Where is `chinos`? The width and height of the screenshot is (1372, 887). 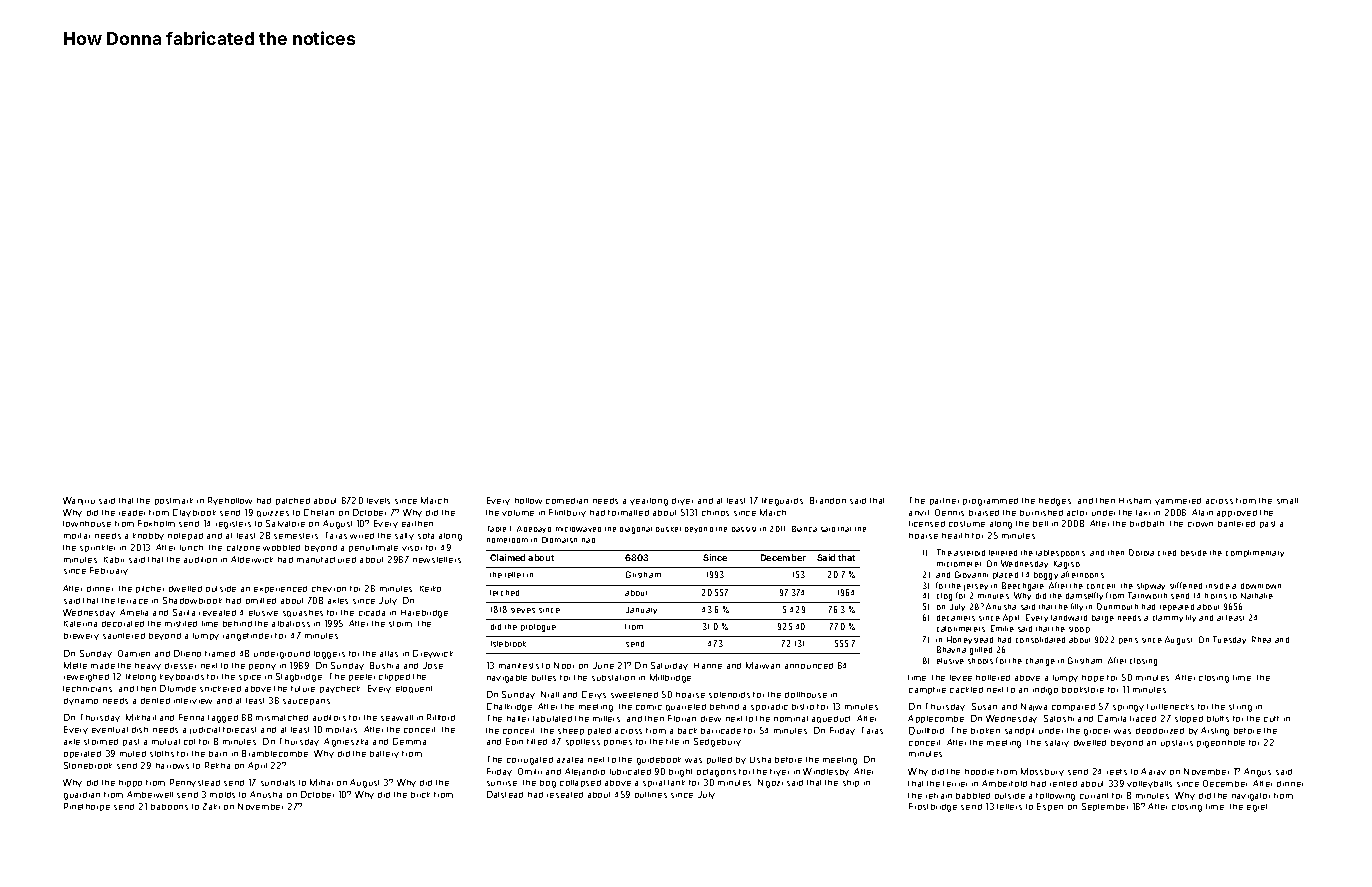
chinos is located at coordinates (715, 513).
